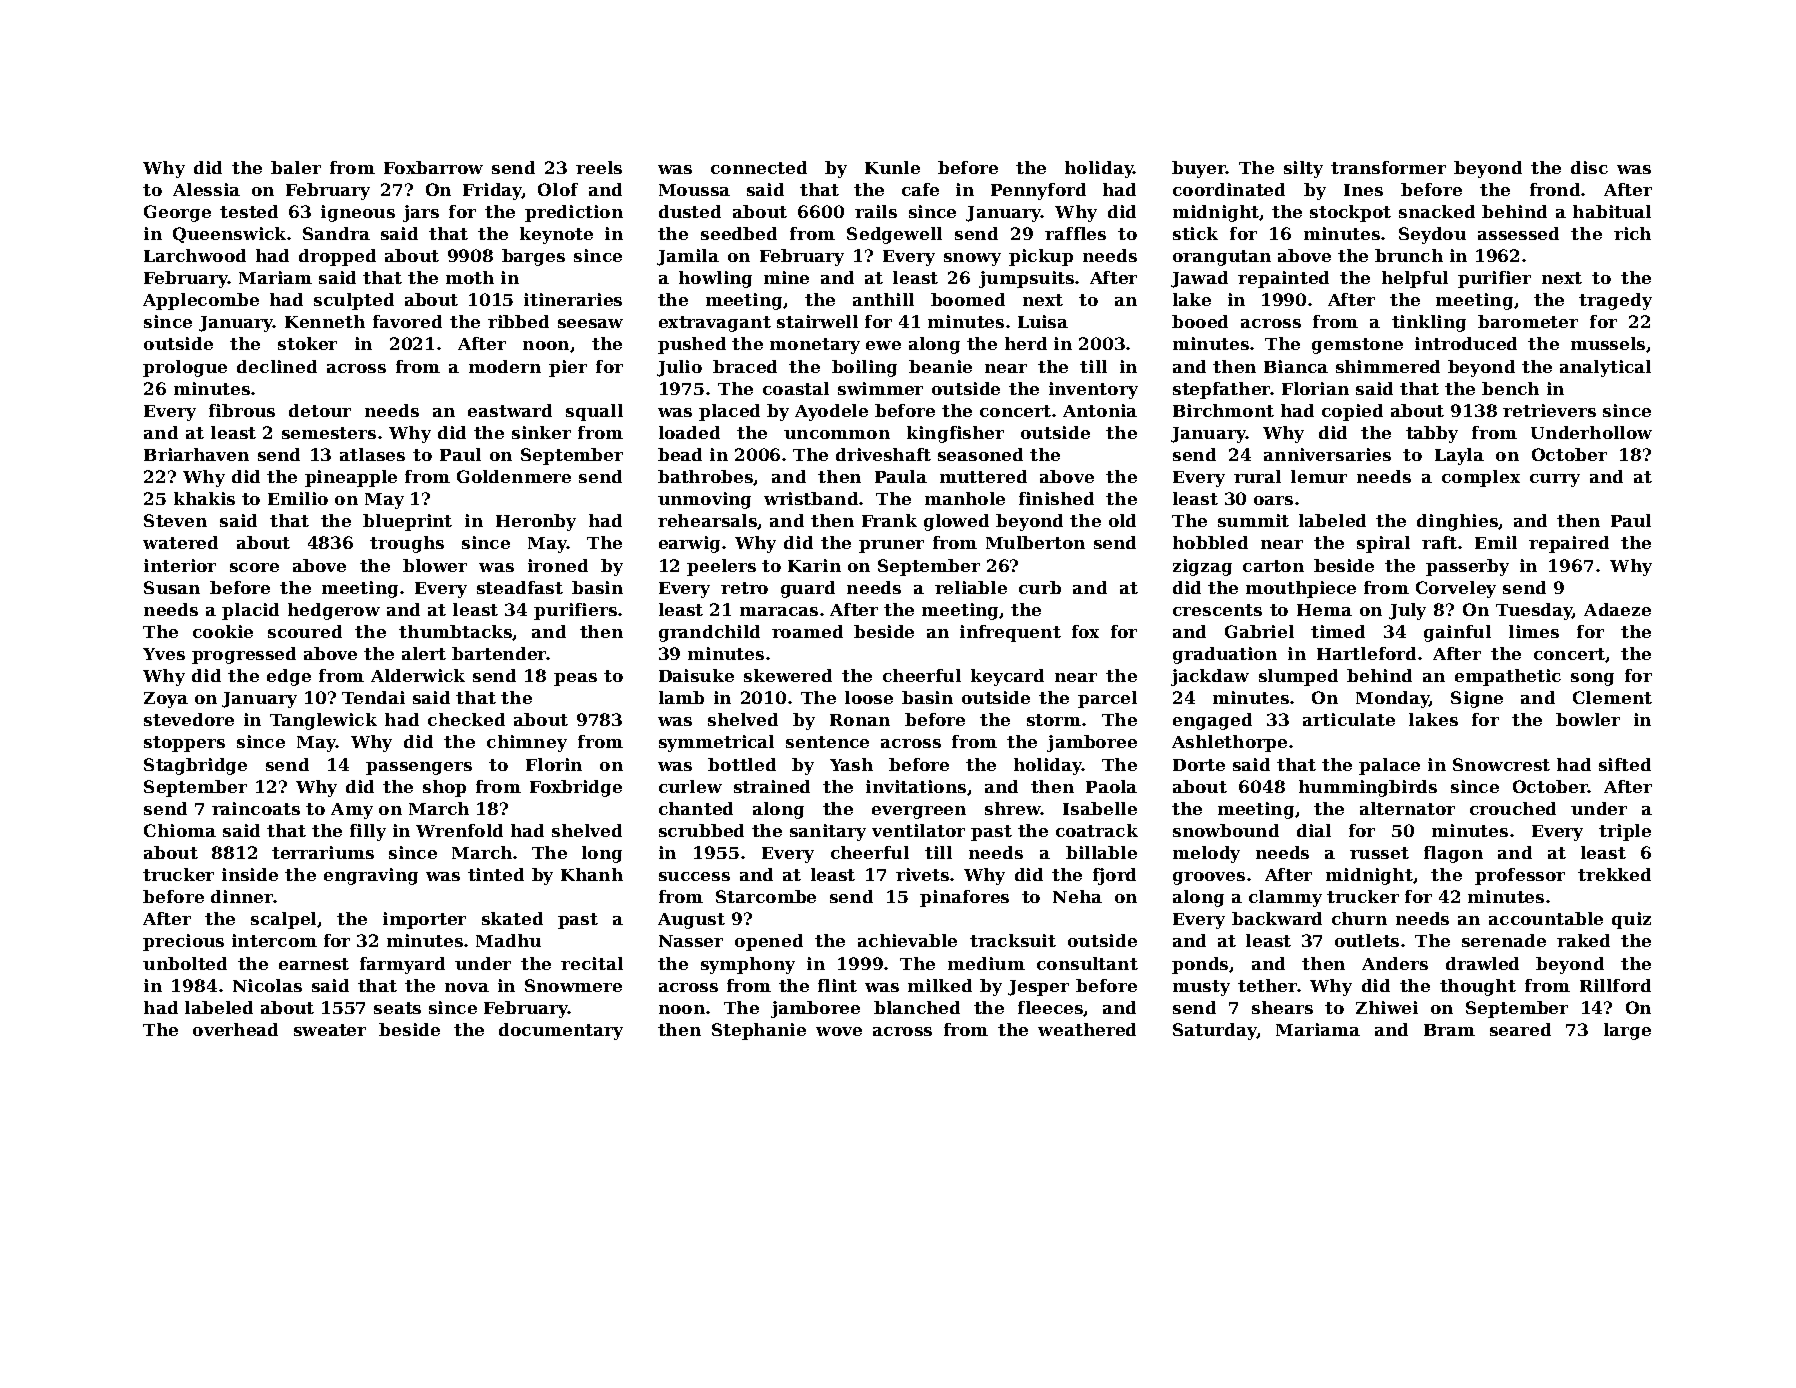 This screenshot has width=1796, height=1388. I want to click on watered, so click(180, 542).
